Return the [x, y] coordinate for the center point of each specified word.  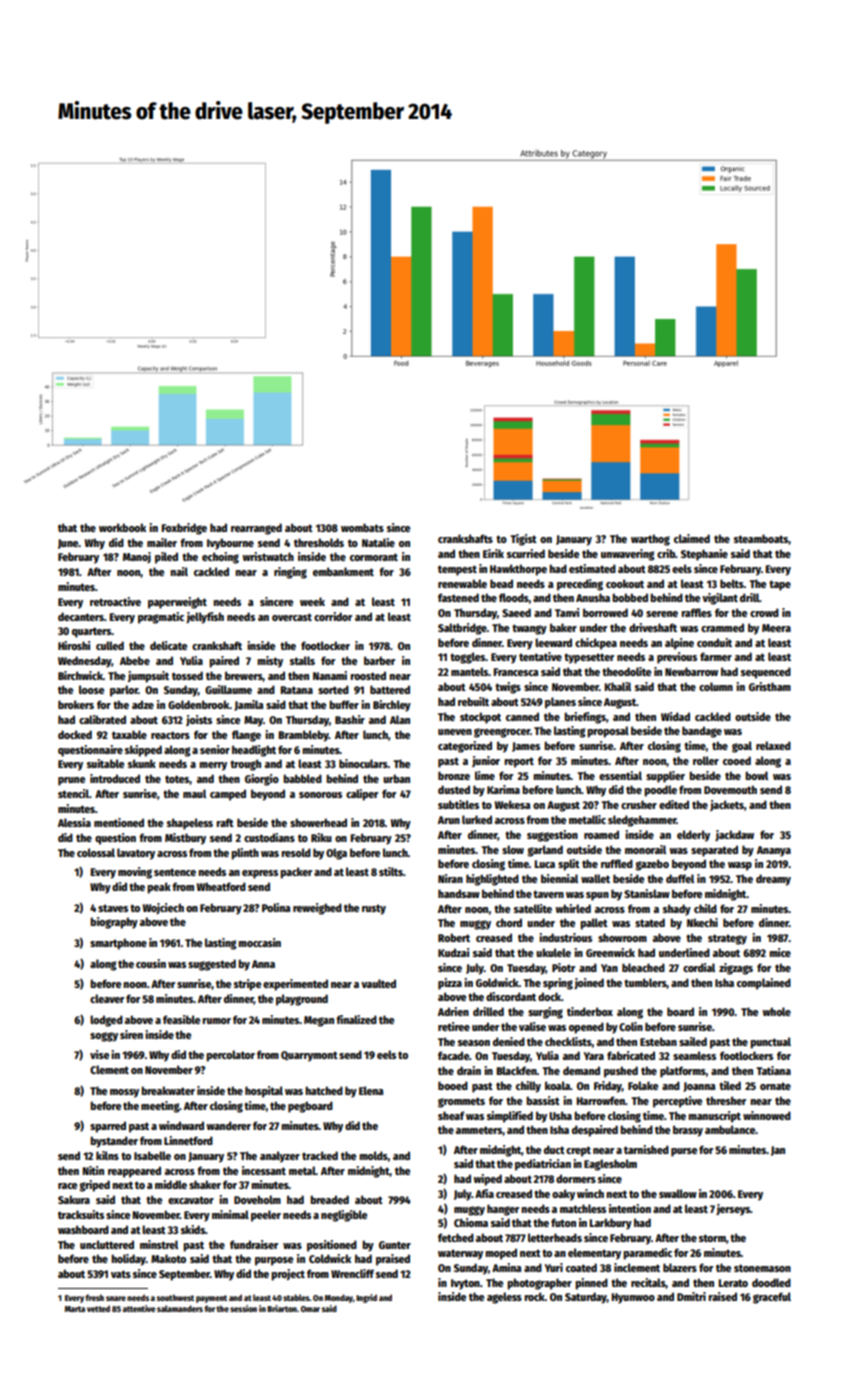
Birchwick [80, 675]
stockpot [480, 718]
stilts [391, 871]
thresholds [319, 542]
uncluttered [107, 1244]
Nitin [93, 1170]
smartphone [118, 944]
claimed [692, 538]
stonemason [762, 1268]
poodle [660, 791]
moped [501, 1254]
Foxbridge [184, 529]
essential [620, 775]
